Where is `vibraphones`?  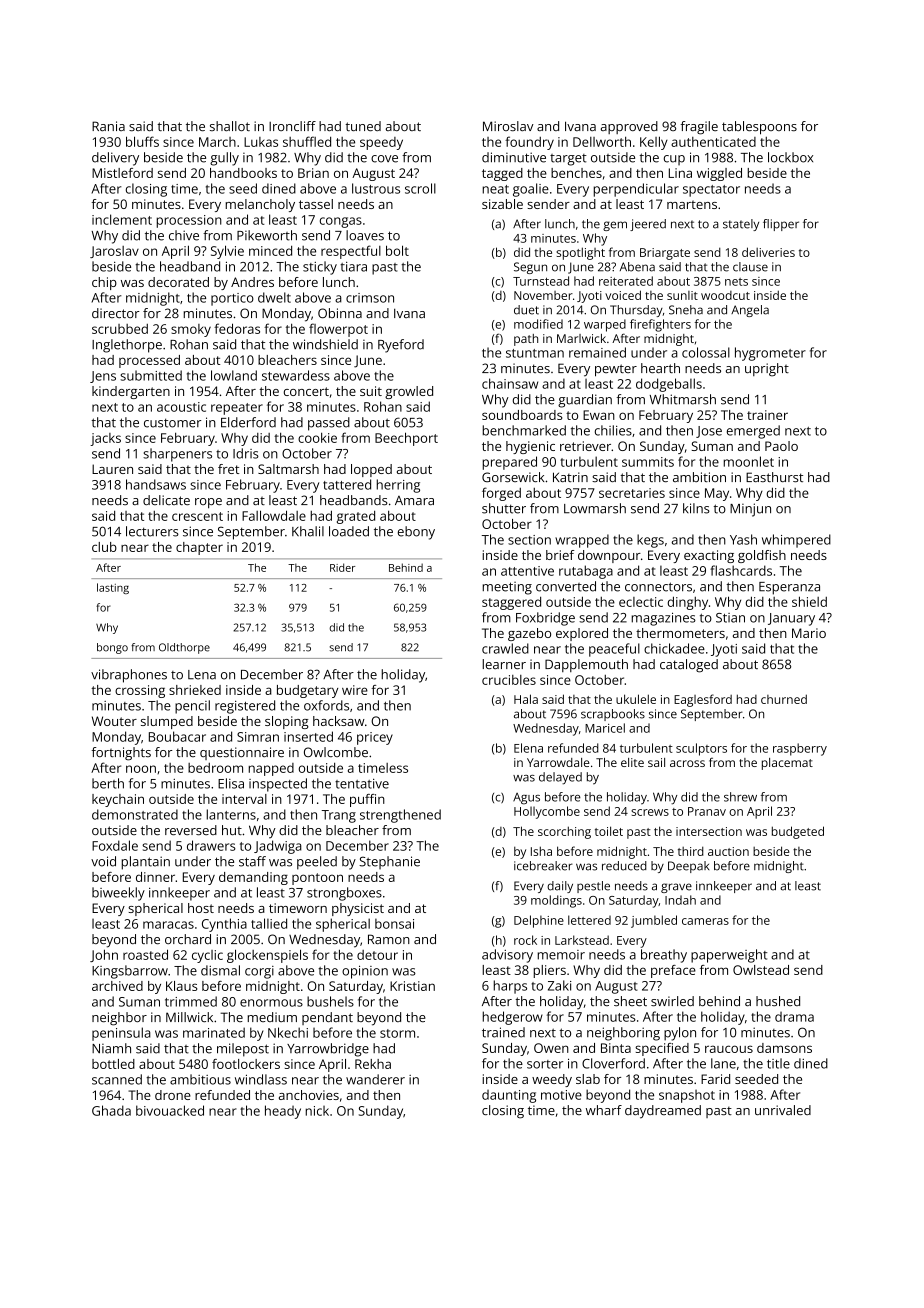
vibraphones is located at coordinates (129, 676).
